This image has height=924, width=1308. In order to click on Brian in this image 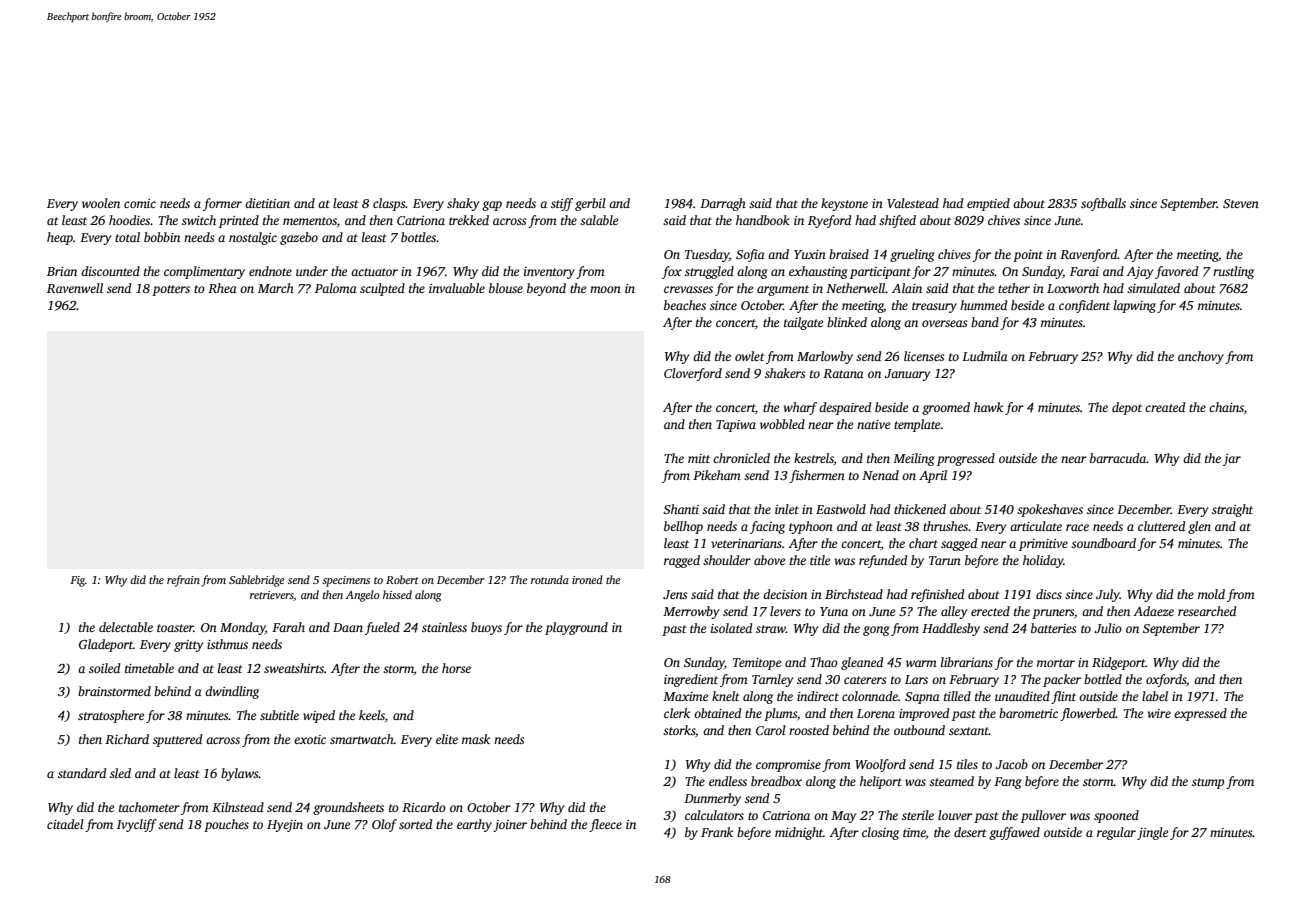, I will do `click(62, 271)`.
